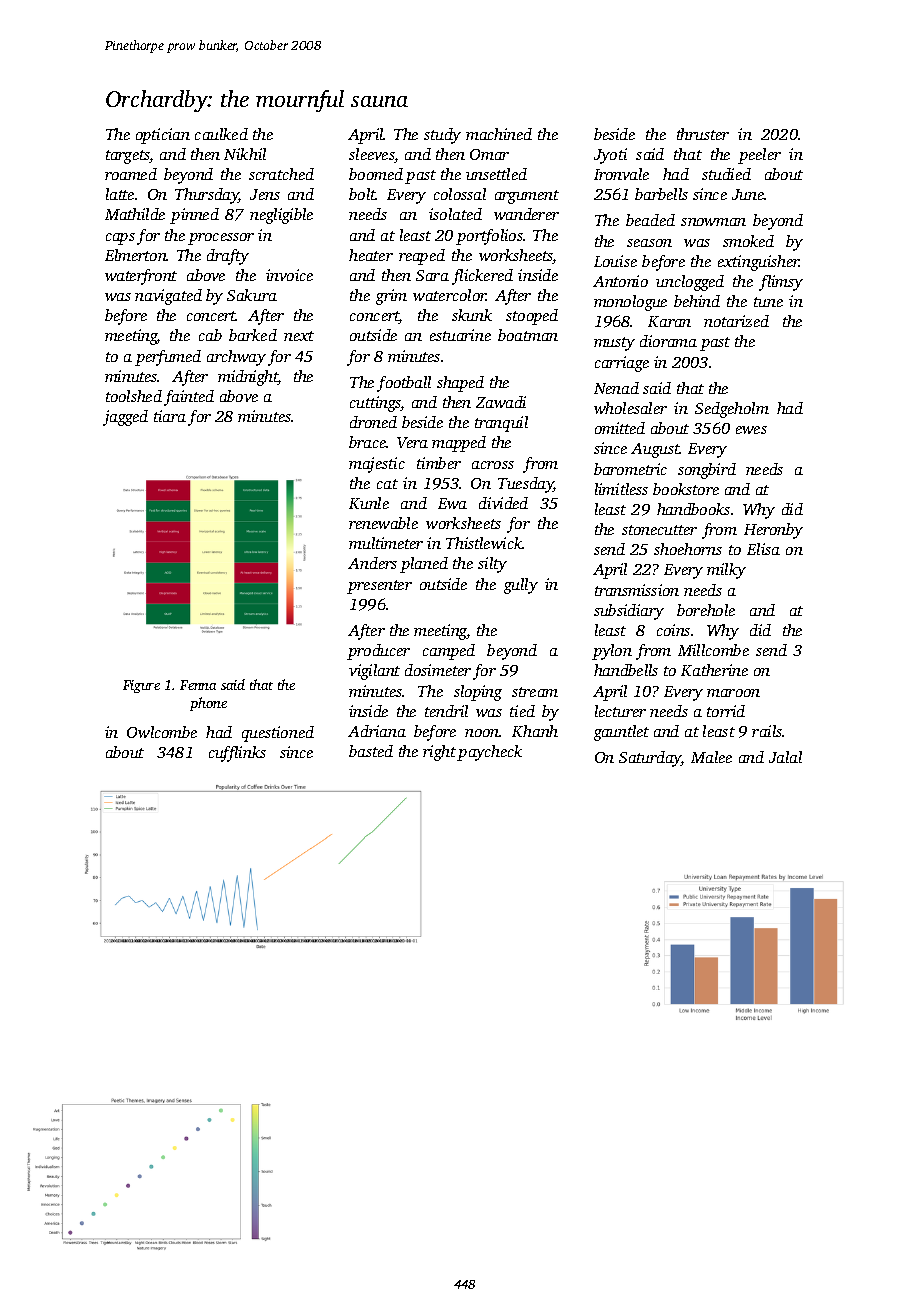  I want to click on divided, so click(503, 503).
